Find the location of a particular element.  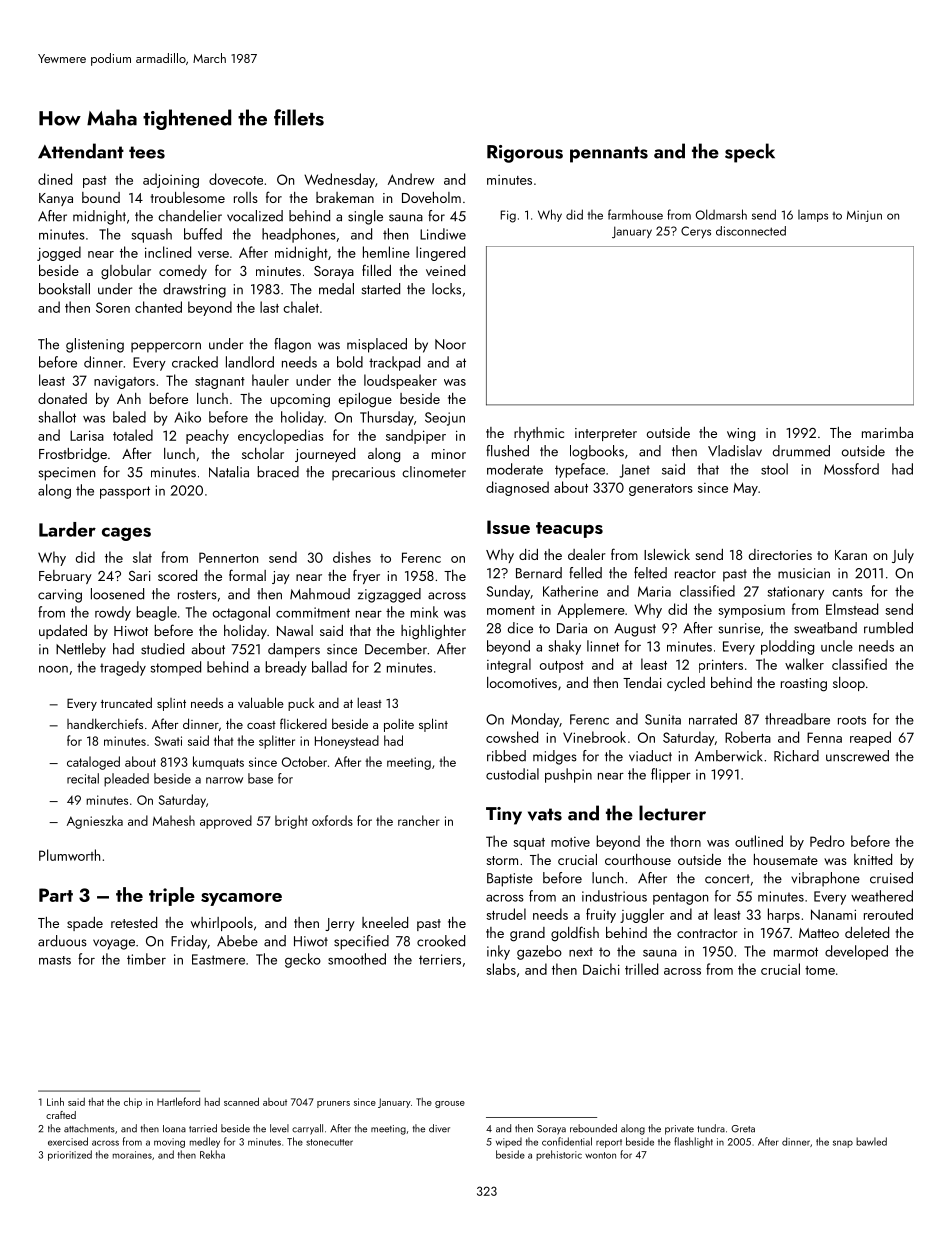

Rekha is located at coordinates (212, 1154).
